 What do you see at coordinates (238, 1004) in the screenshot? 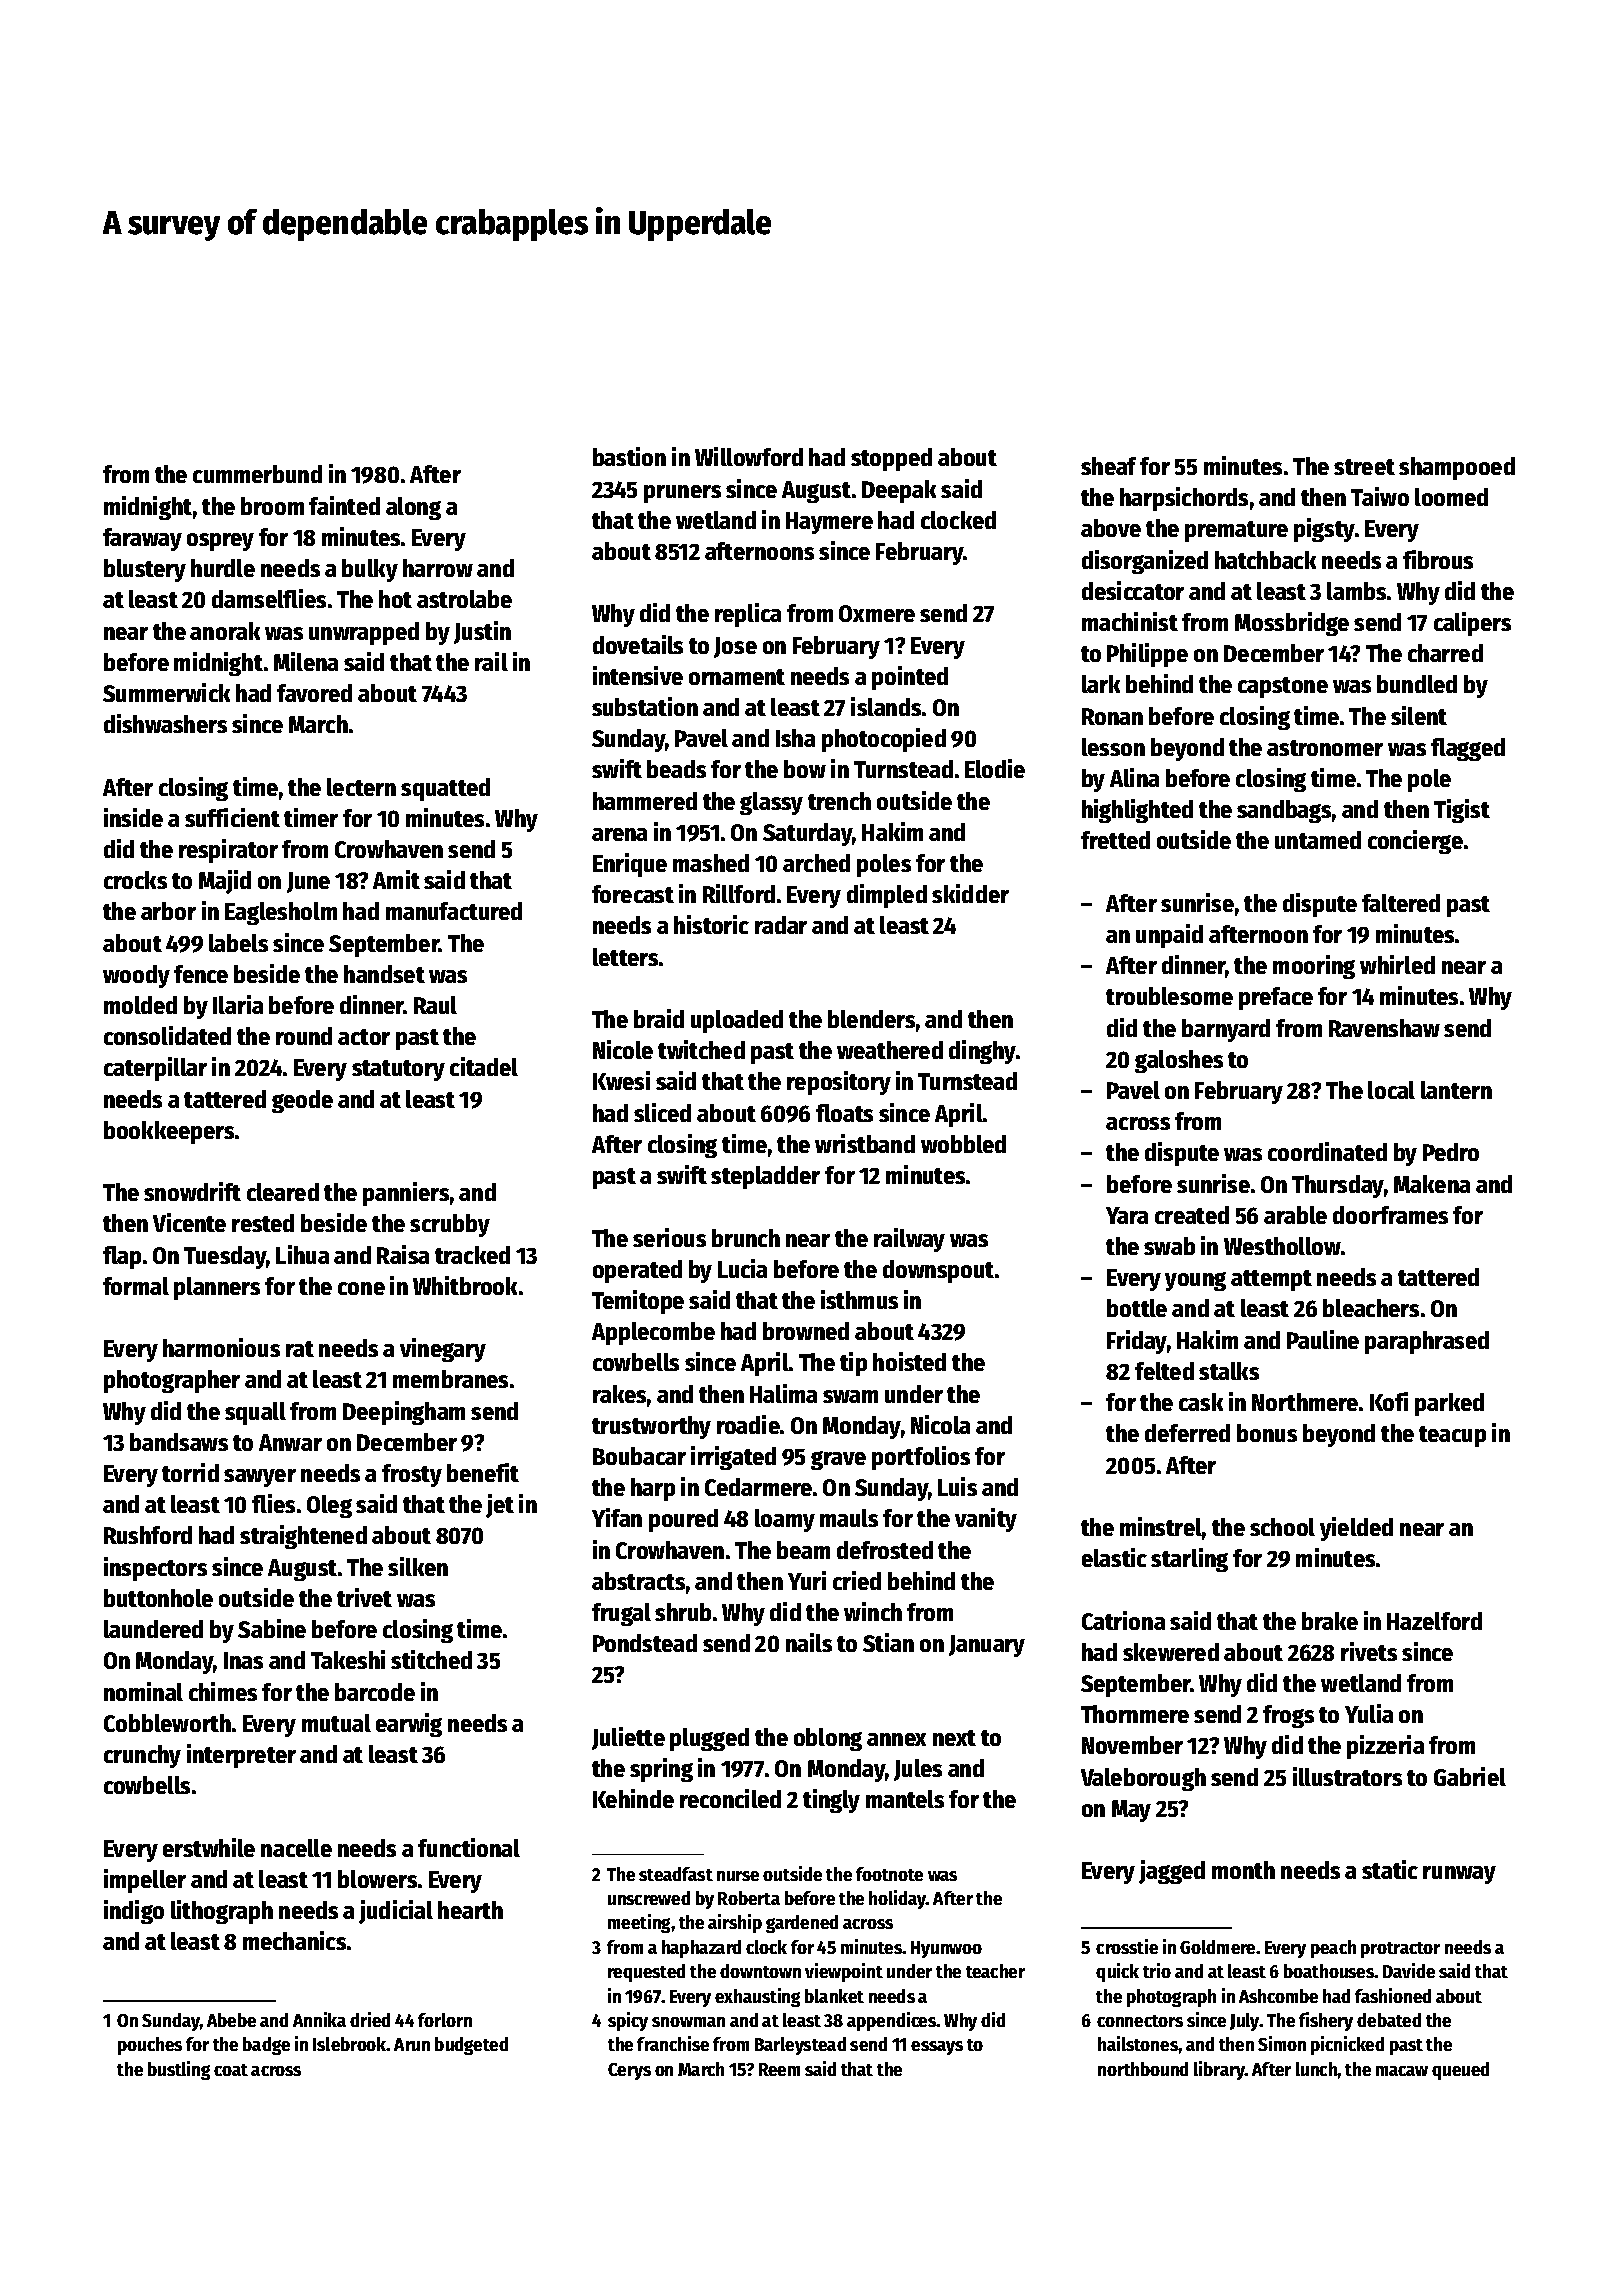
I see `Ilaria` at bounding box center [238, 1004].
